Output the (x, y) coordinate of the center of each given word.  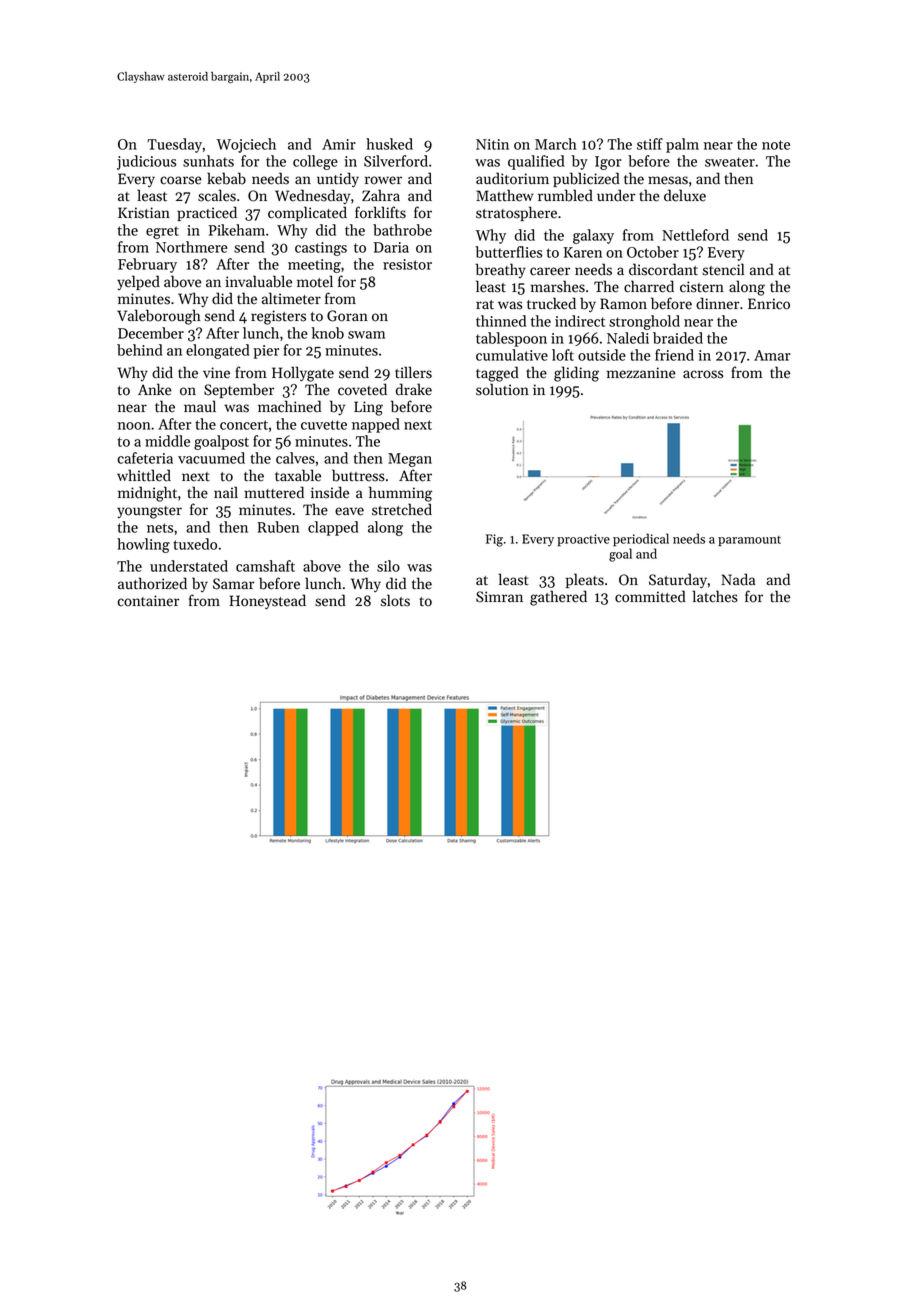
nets (160, 528)
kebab (226, 178)
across (703, 374)
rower (383, 180)
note (776, 145)
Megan (410, 460)
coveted (362, 389)
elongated (218, 351)
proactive (583, 540)
